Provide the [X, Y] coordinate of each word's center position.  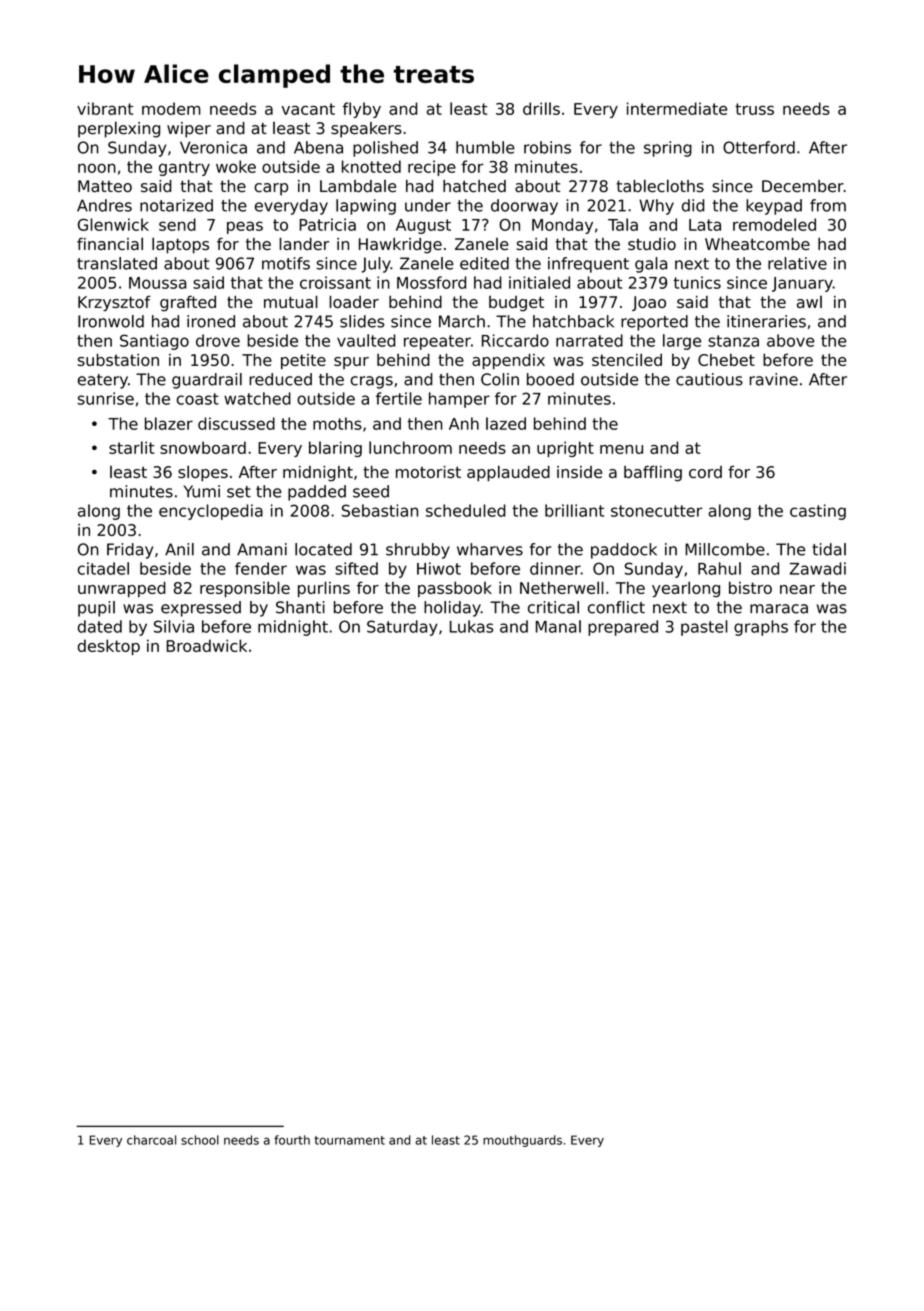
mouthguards [522, 1141]
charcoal [151, 1140]
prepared [623, 628]
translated [117, 263]
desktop [109, 647]
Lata [705, 225]
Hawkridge [400, 246]
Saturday [402, 628]
